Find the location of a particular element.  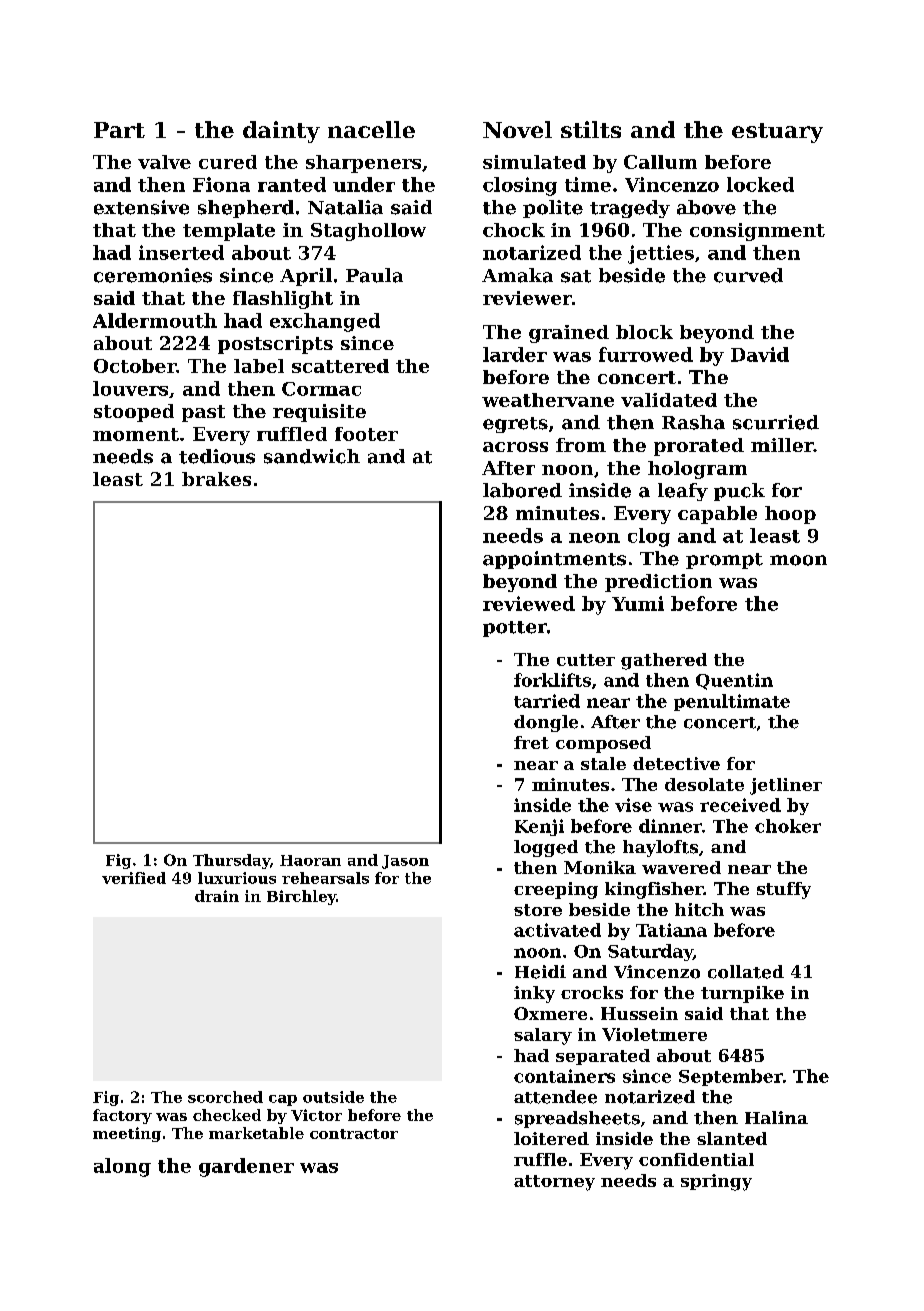

contractor is located at coordinates (354, 1134).
